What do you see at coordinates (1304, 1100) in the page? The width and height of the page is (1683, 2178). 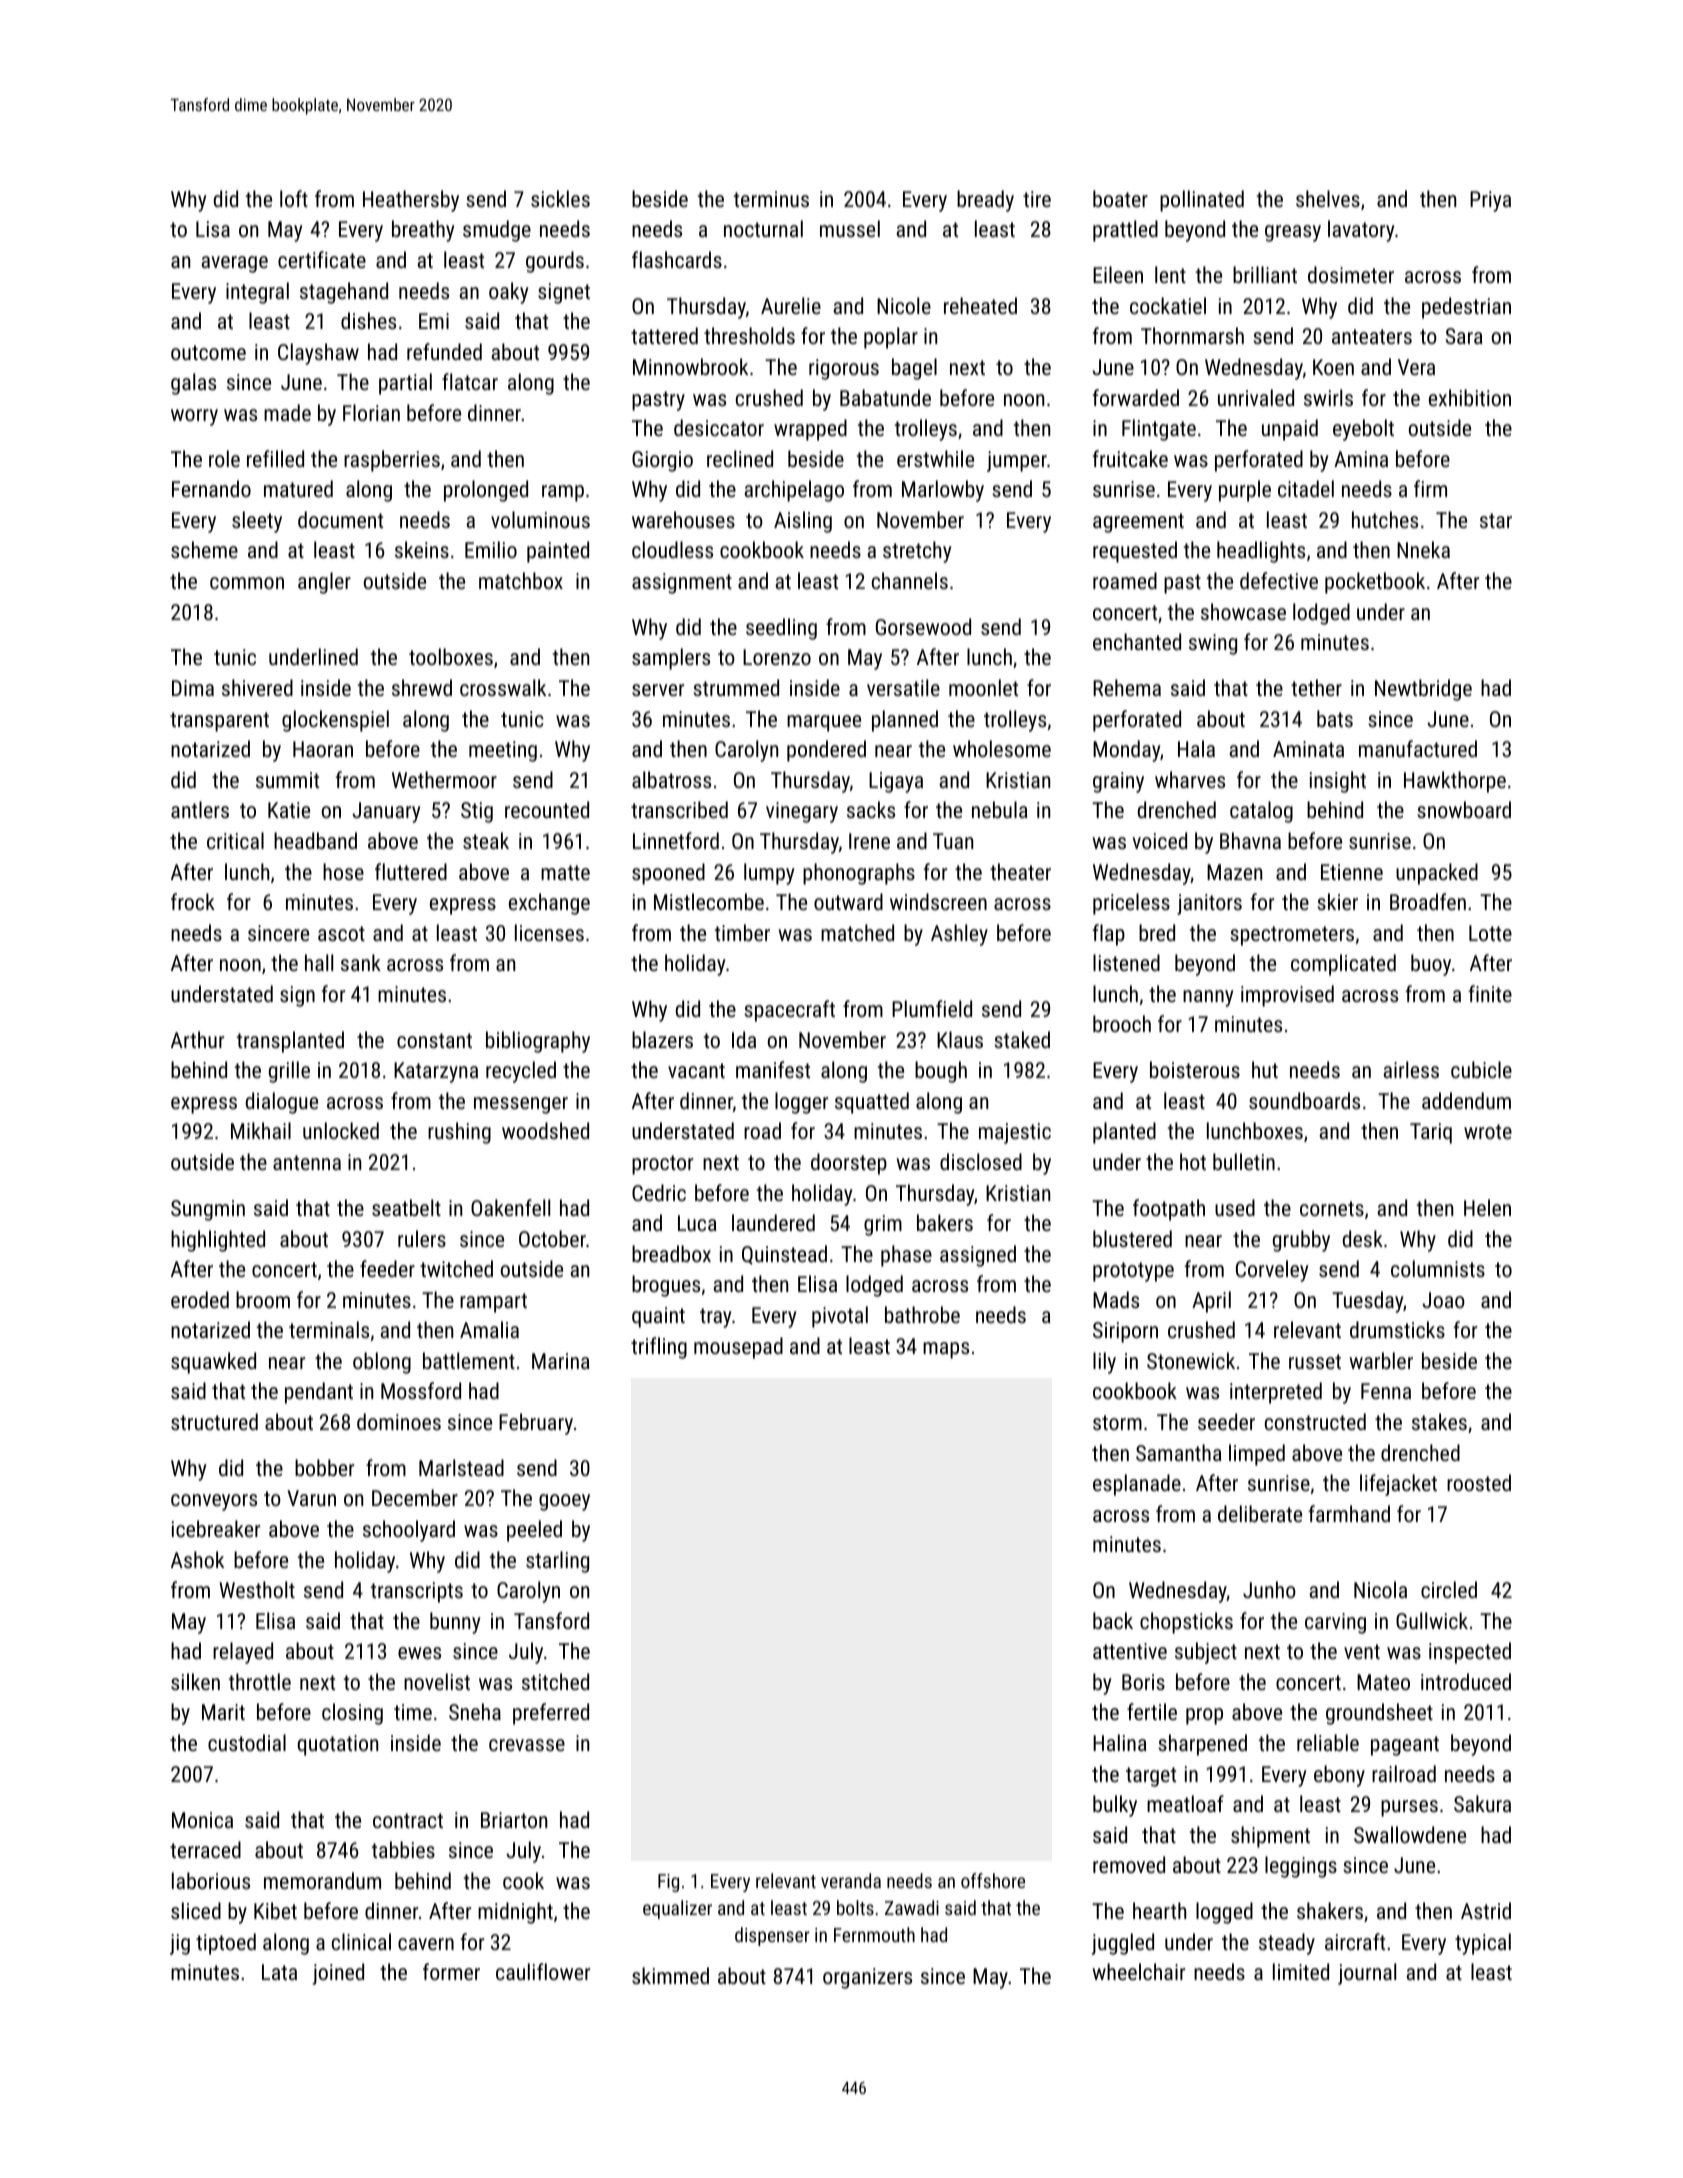 I see `soundboards` at bounding box center [1304, 1100].
